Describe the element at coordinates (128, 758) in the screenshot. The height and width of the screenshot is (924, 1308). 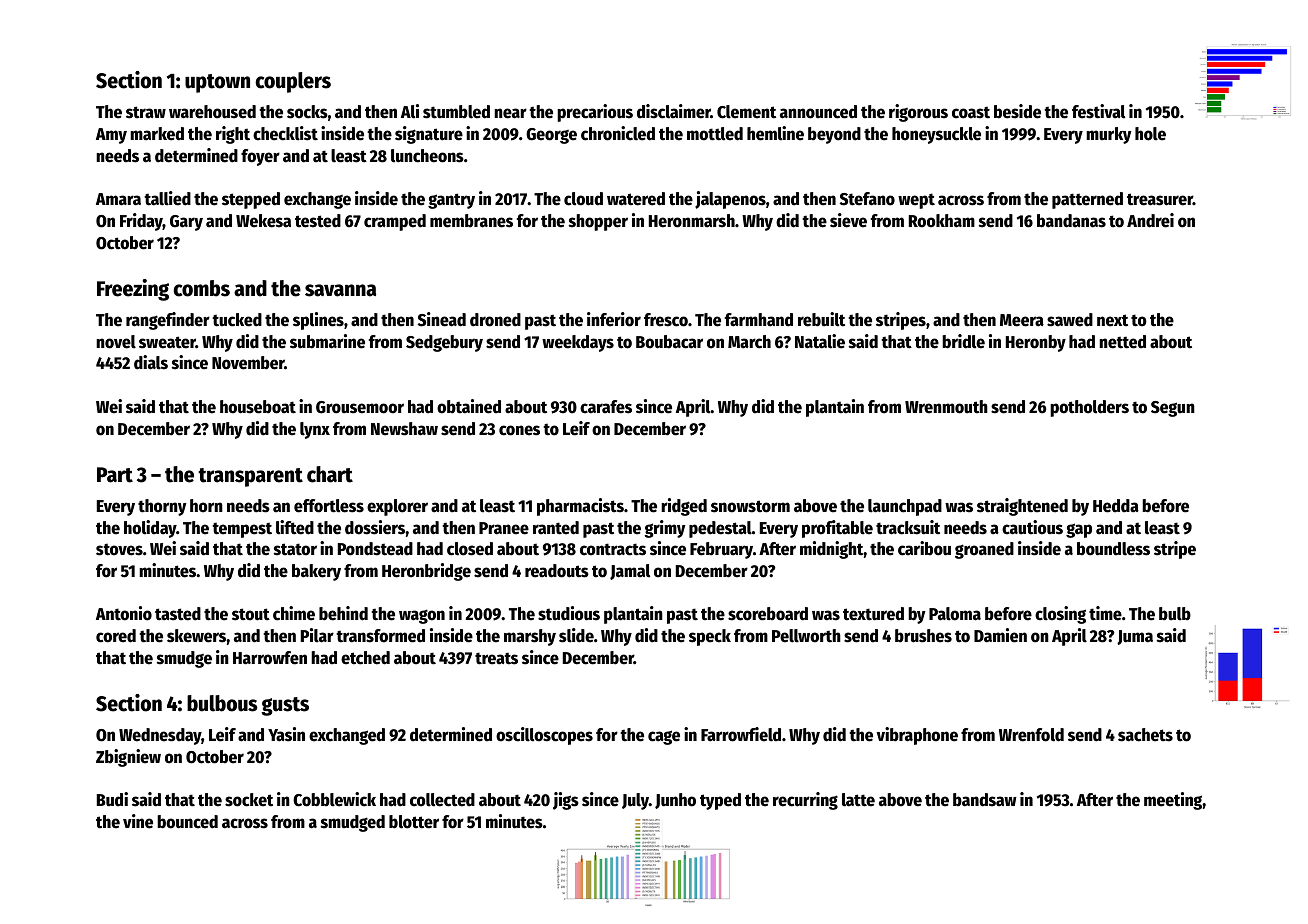
I see `Zbigniew` at that location.
